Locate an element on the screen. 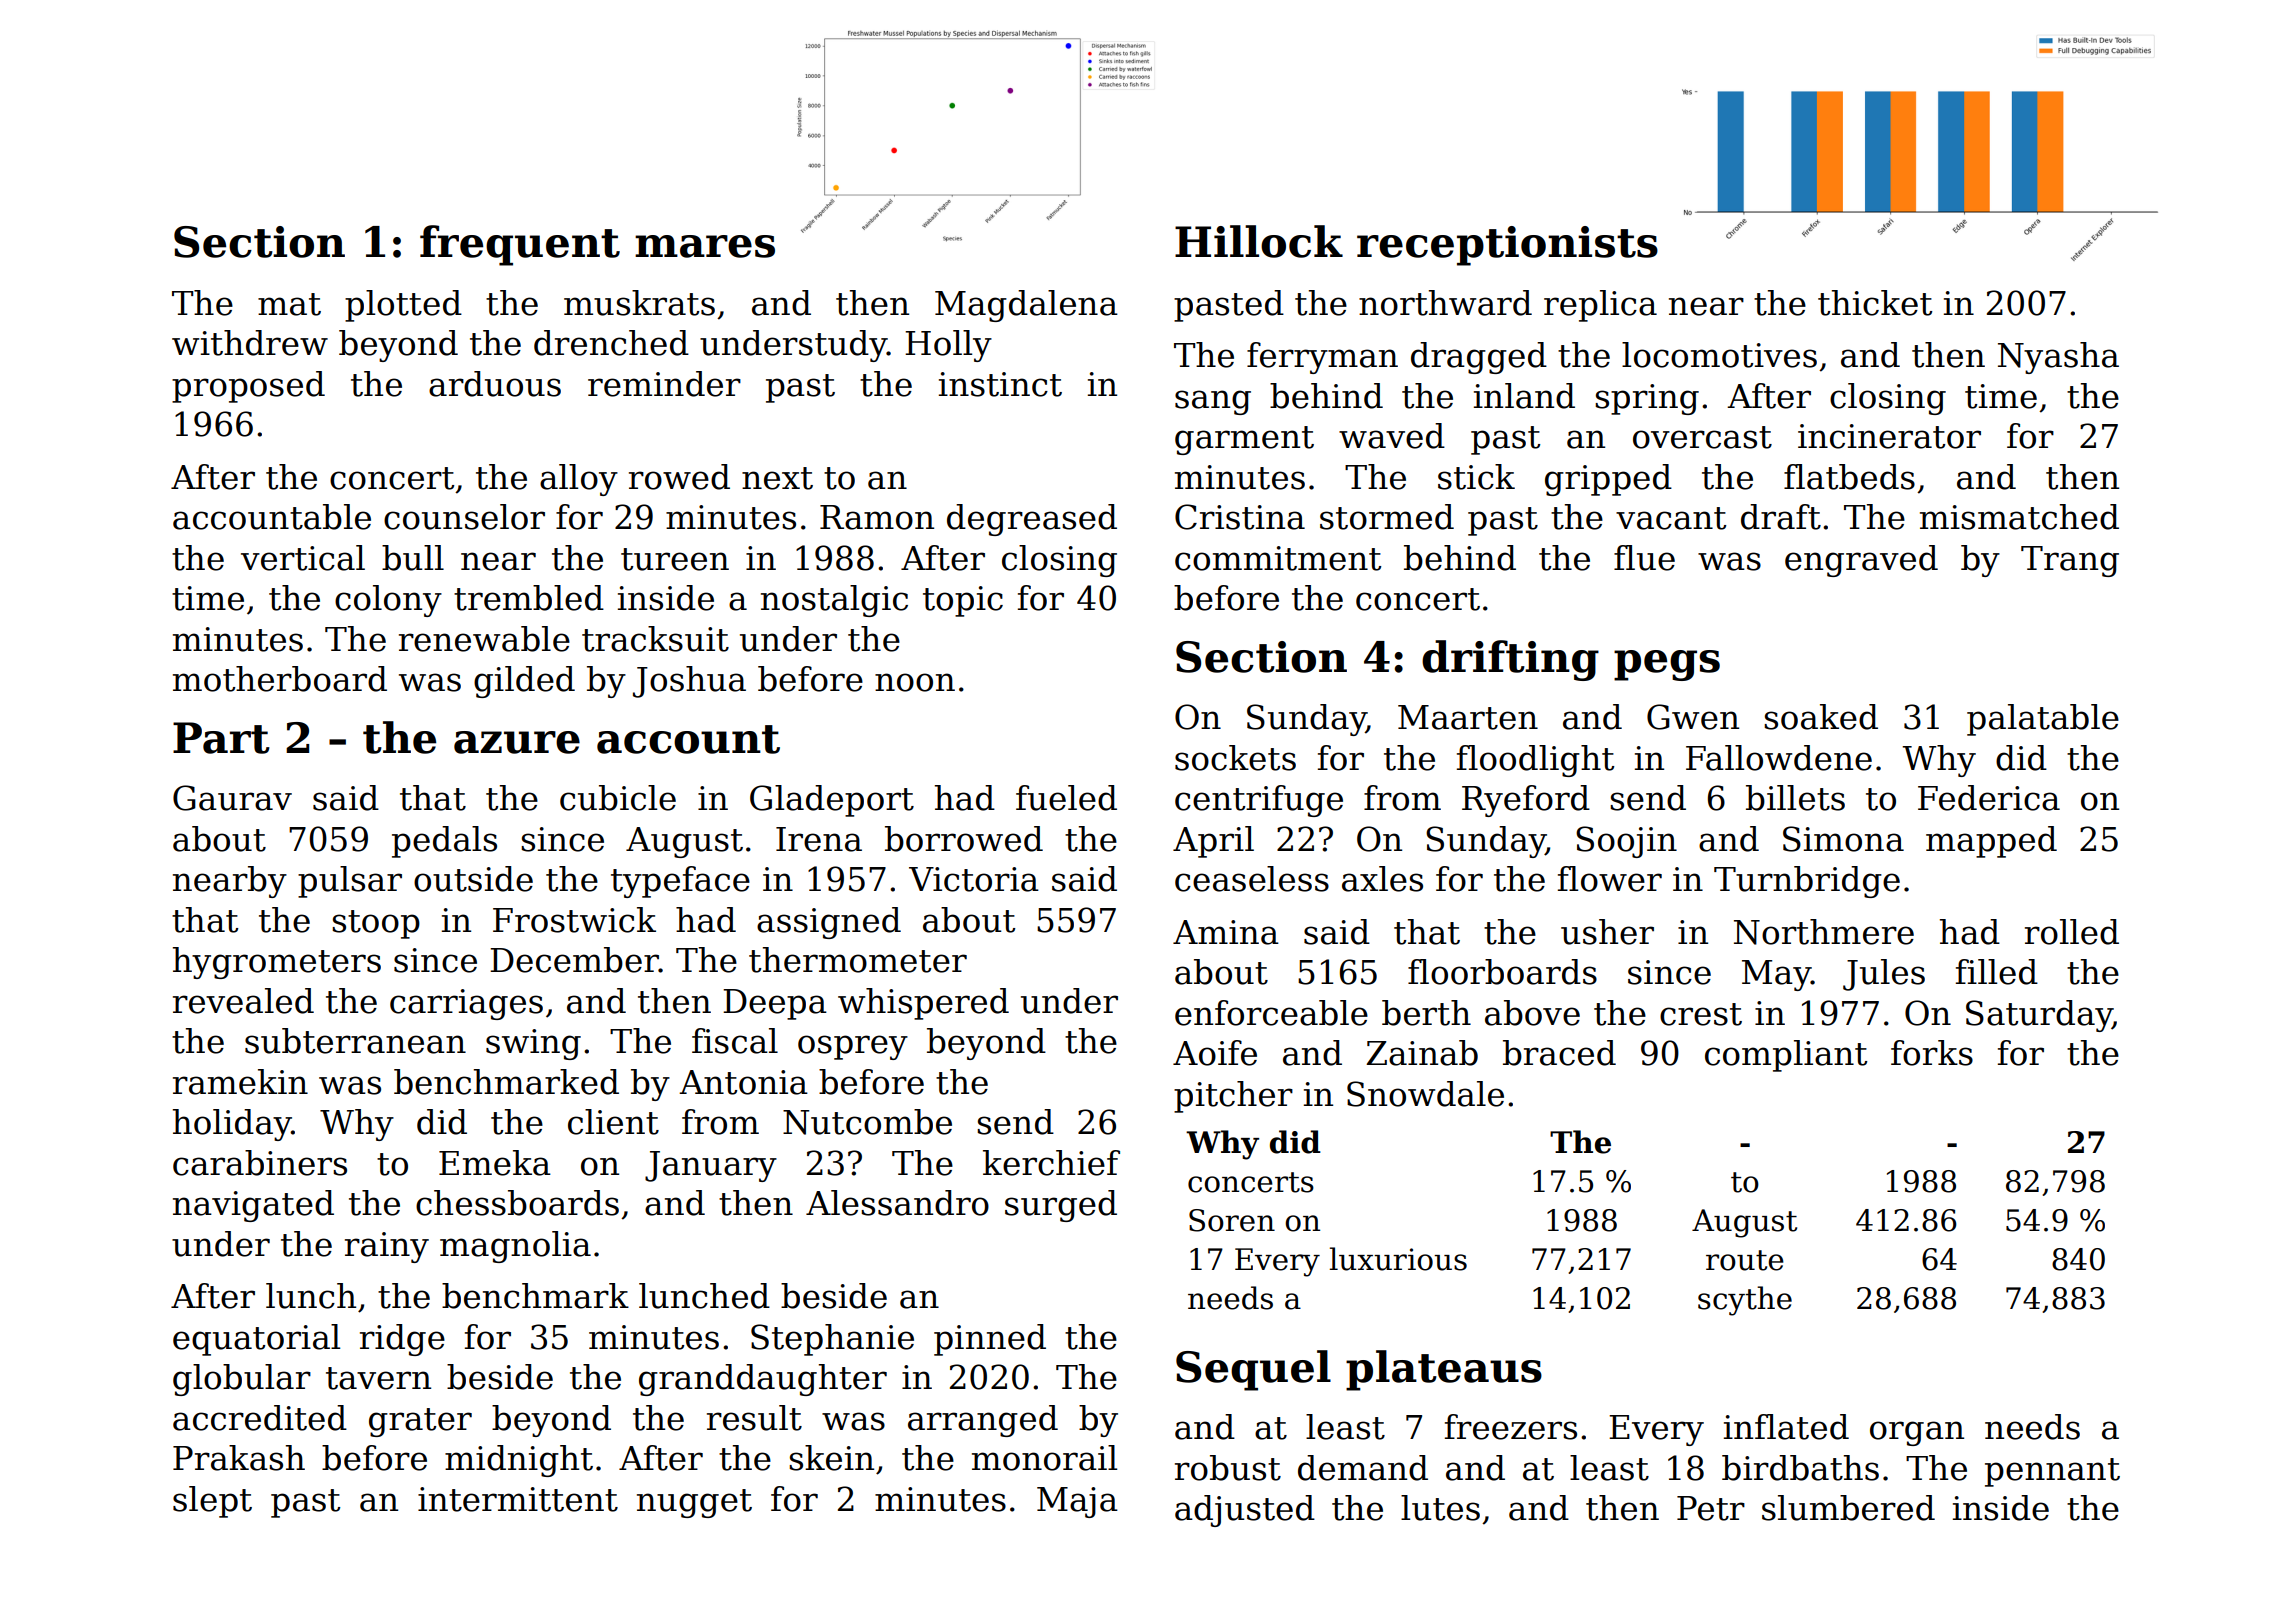 This screenshot has height=1620, width=2292. arduous is located at coordinates (495, 384).
